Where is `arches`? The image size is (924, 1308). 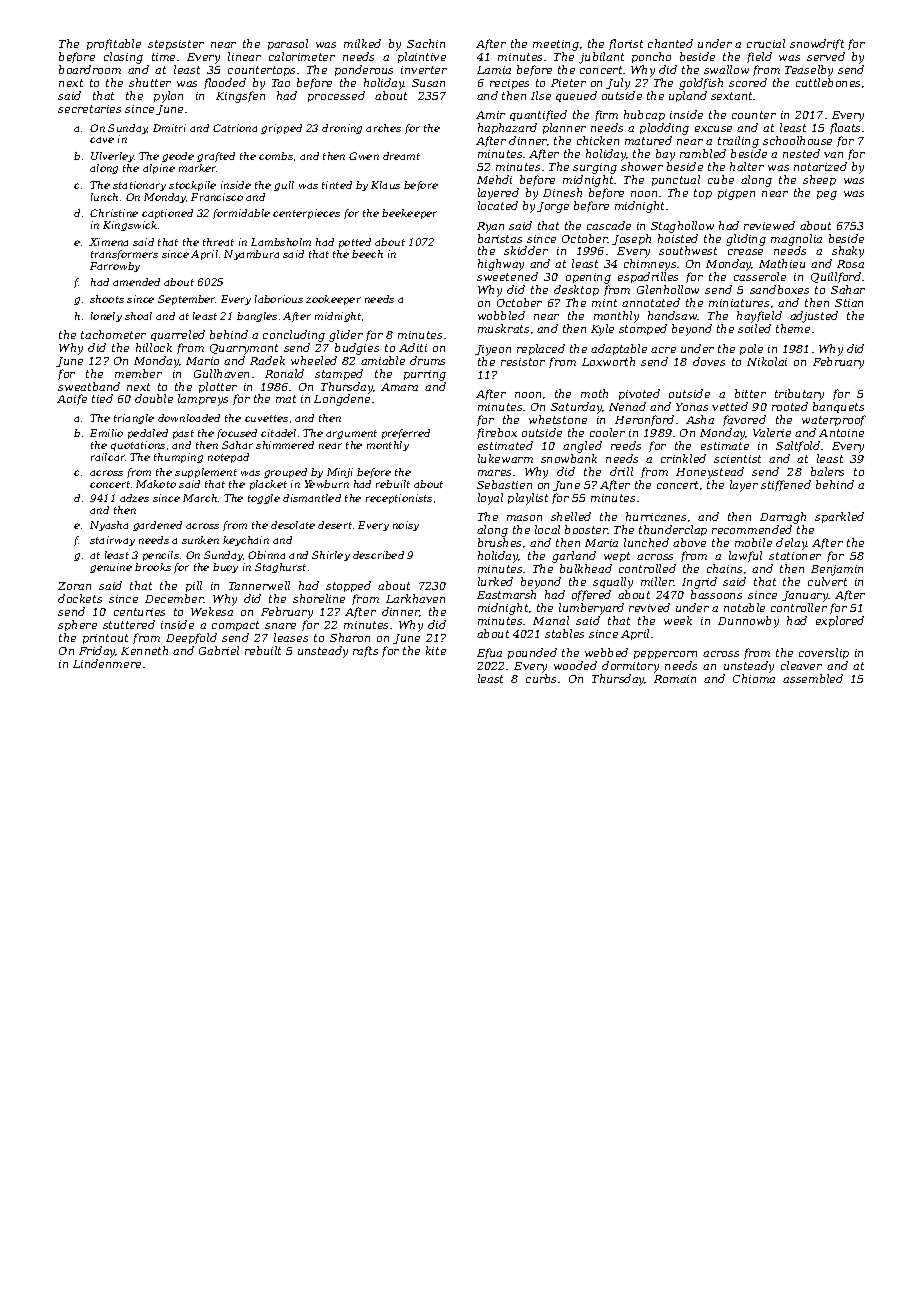
arches is located at coordinates (383, 128).
